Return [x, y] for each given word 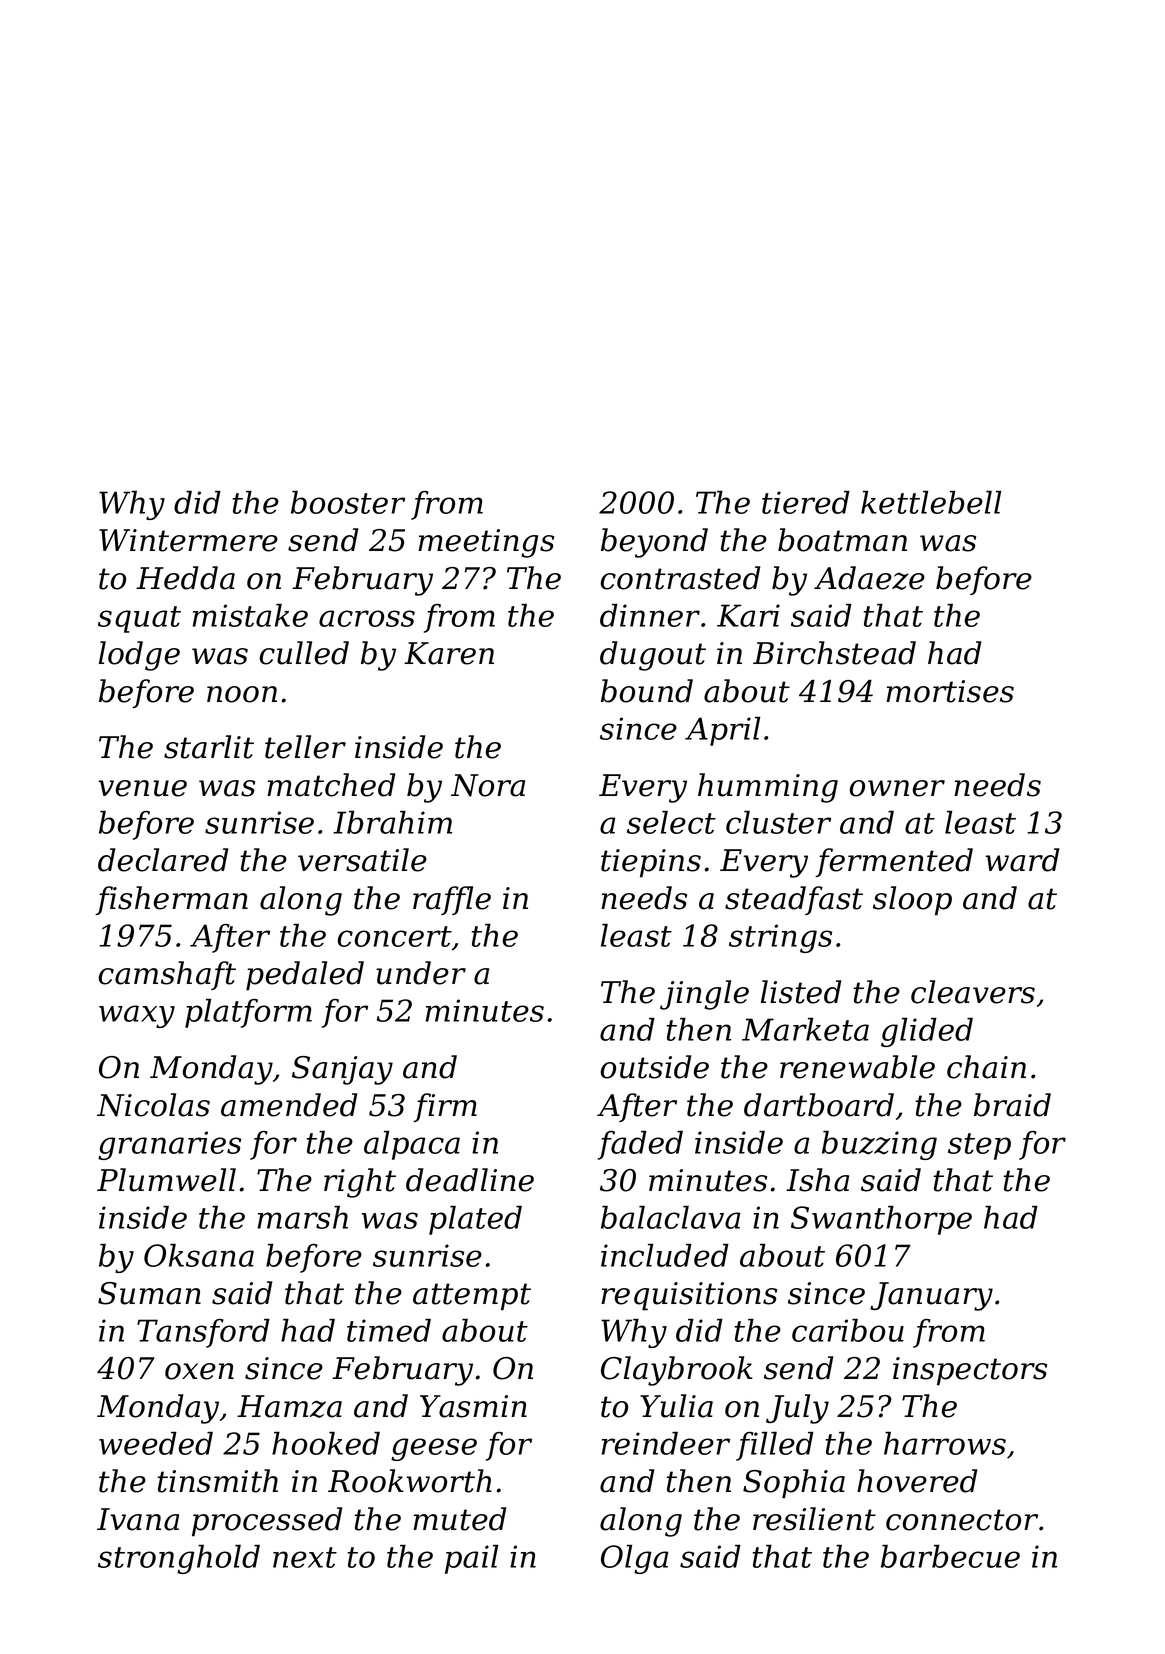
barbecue [950, 1556]
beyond [654, 543]
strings [780, 938]
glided [927, 1032]
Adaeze [869, 578]
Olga [634, 1559]
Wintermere [188, 540]
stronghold [179, 1559]
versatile [362, 860]
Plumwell [166, 1180]
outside [654, 1067]
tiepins [651, 863]
